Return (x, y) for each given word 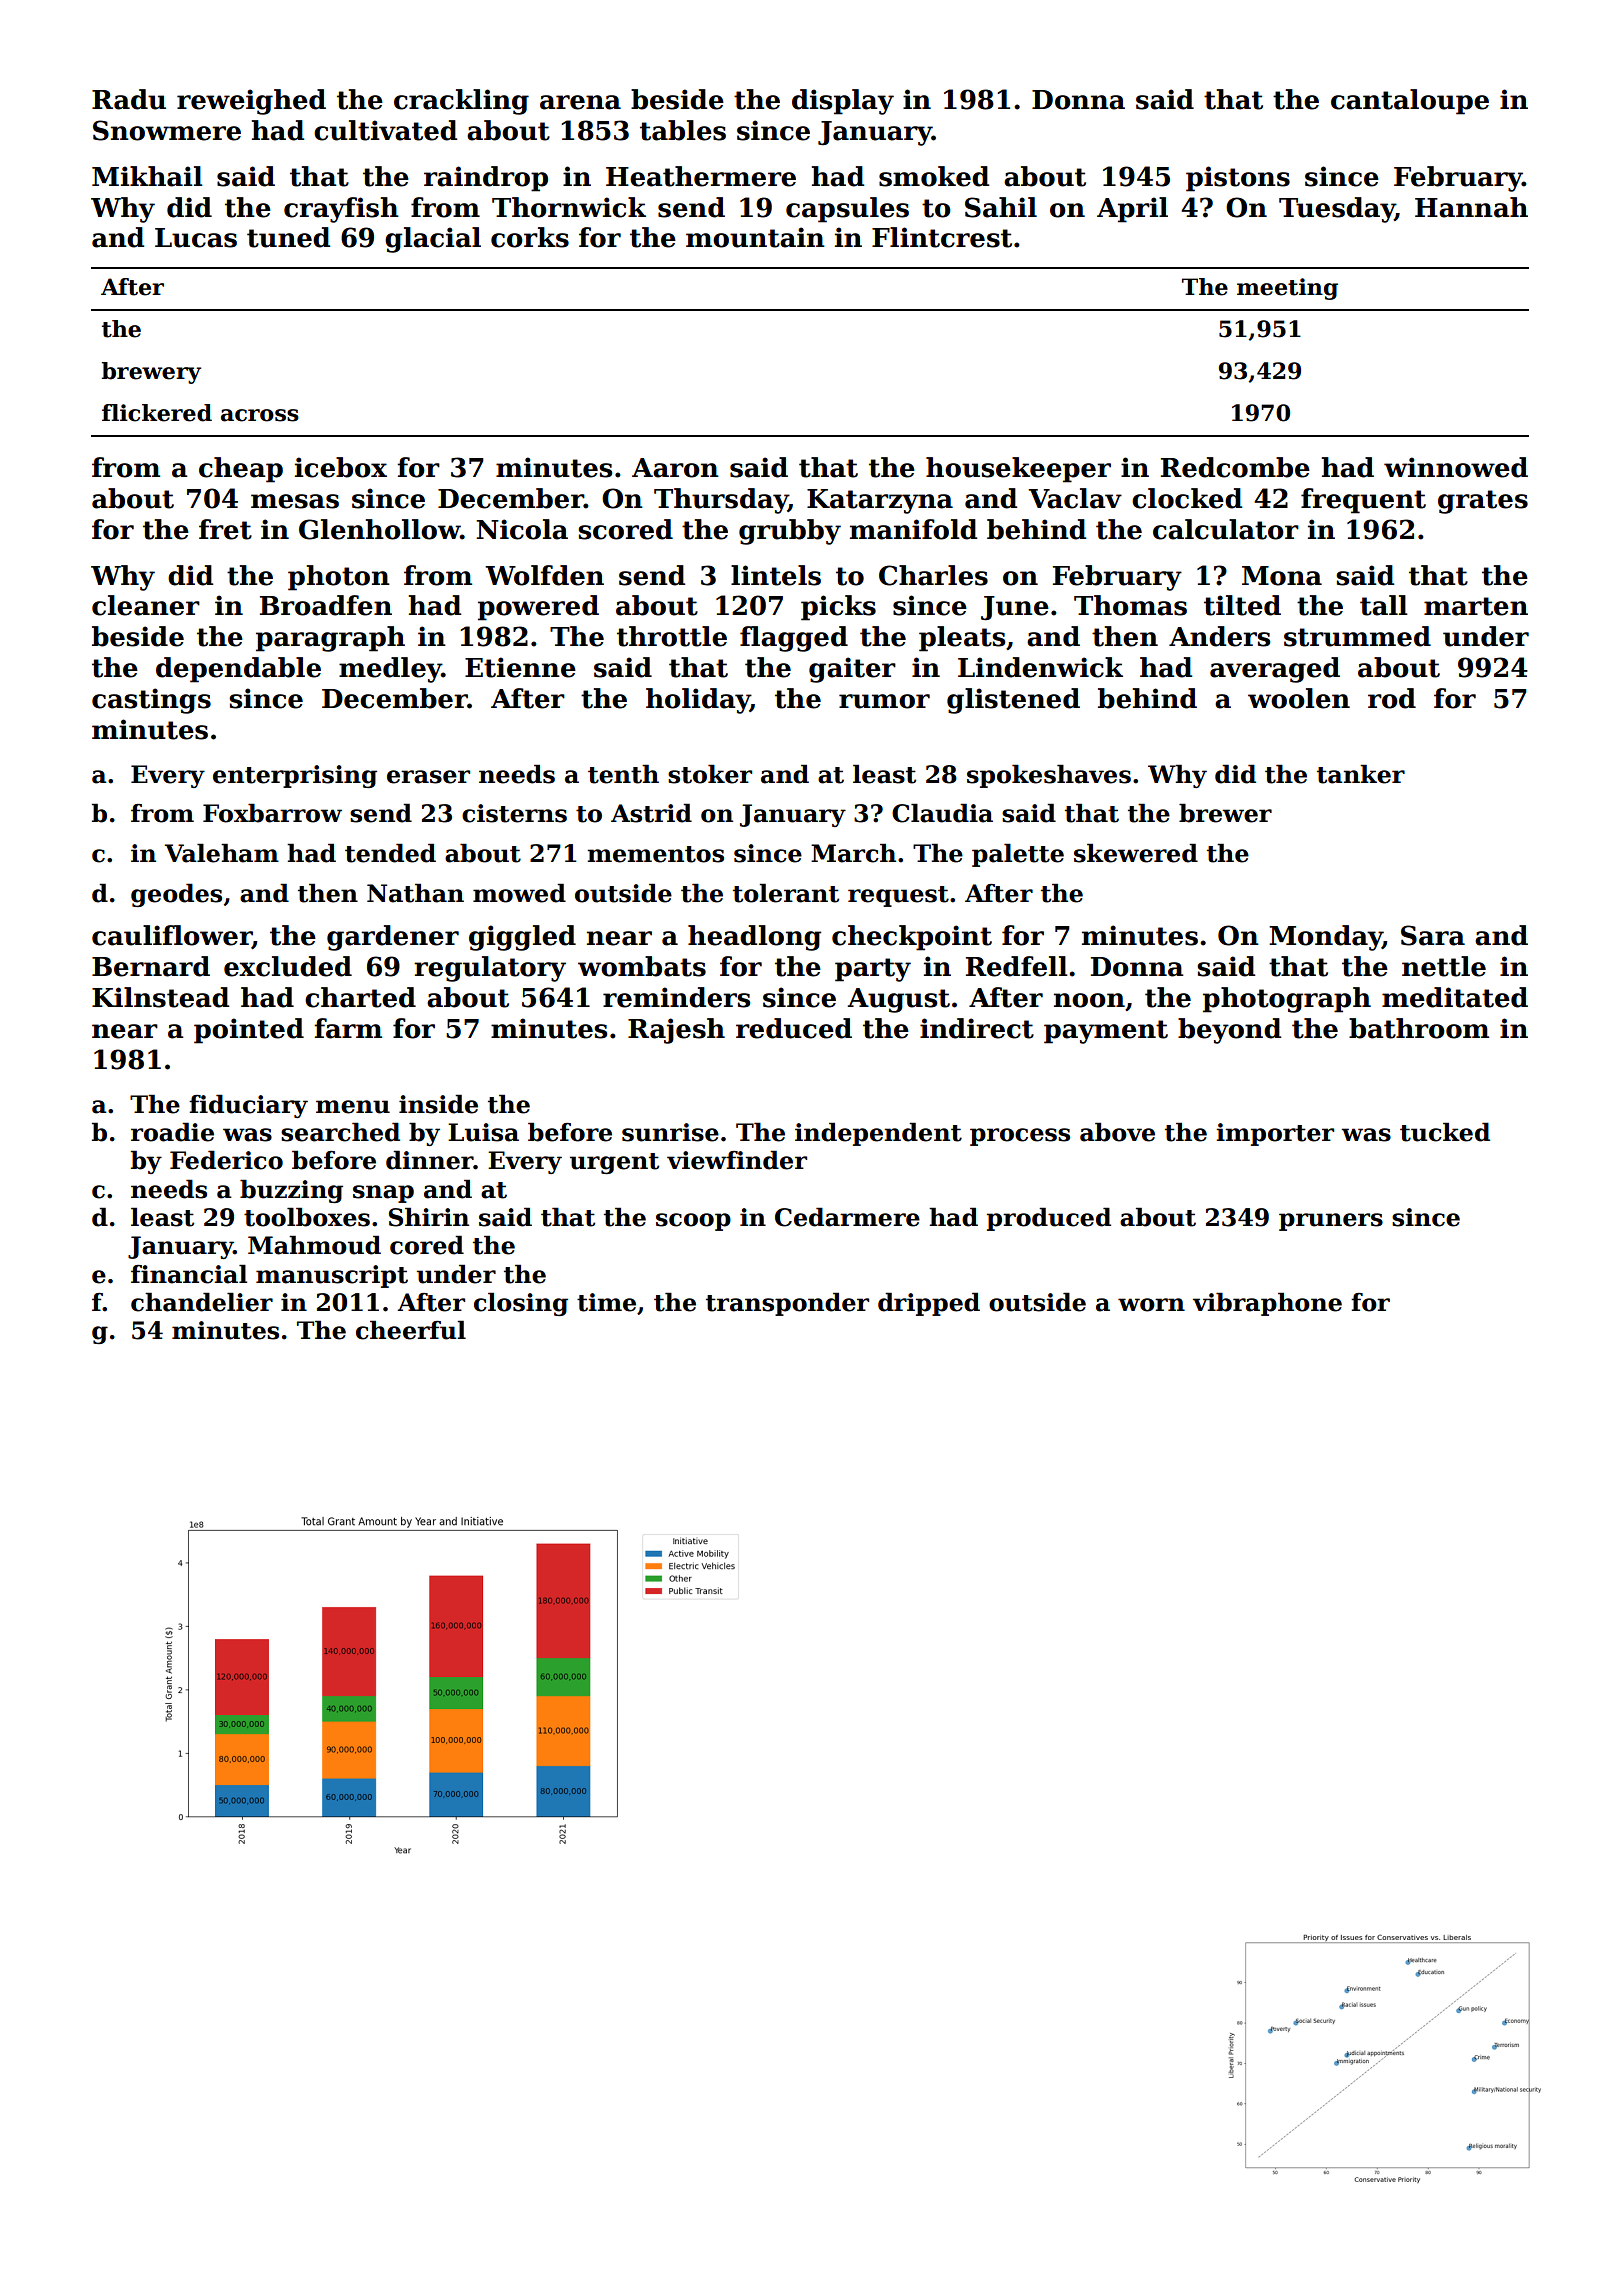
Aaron (675, 468)
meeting (1287, 289)
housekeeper (1018, 470)
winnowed (1456, 467)
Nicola (522, 529)
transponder (787, 1304)
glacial (433, 240)
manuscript (332, 1276)
